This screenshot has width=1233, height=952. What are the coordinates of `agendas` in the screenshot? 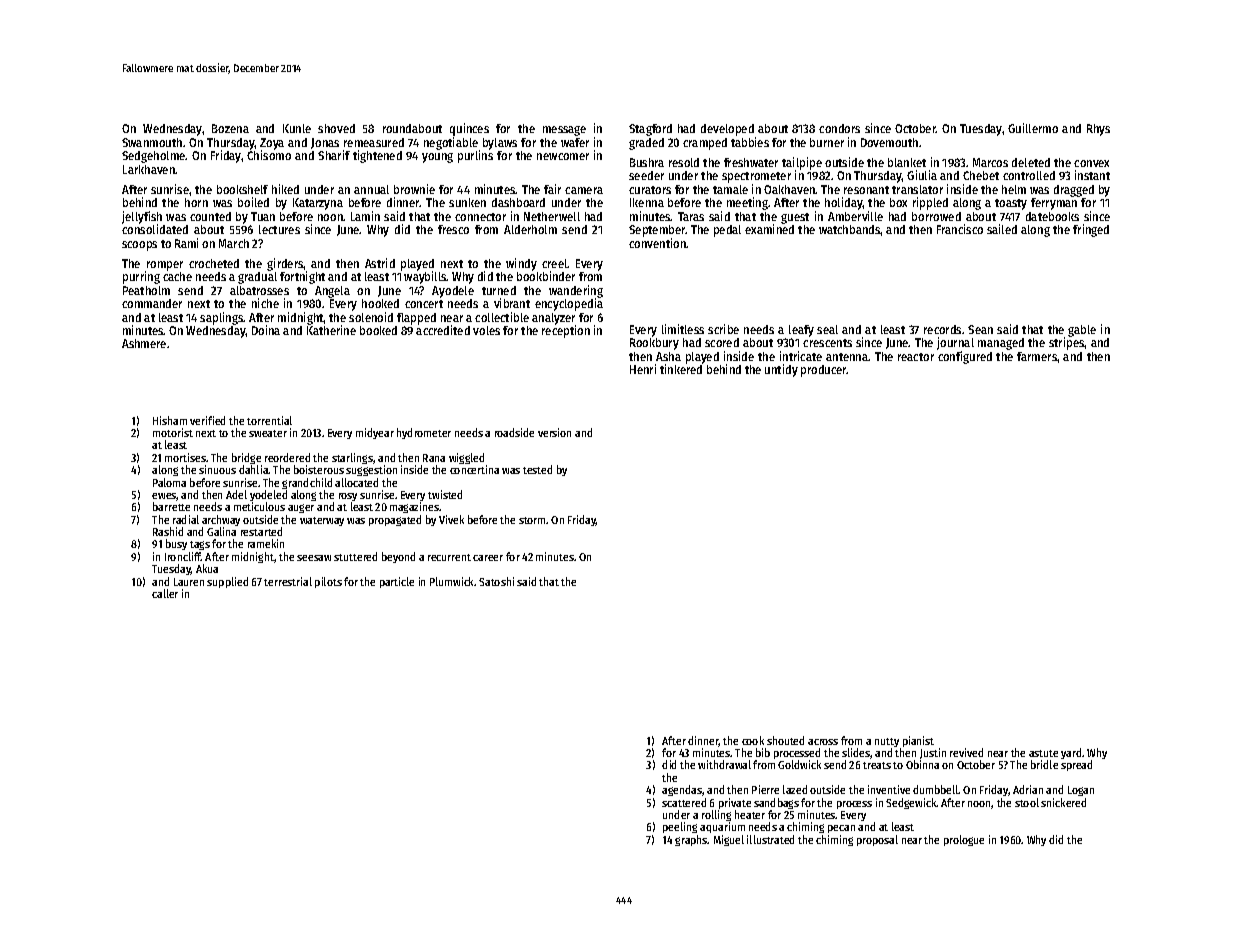 It's located at (682, 790).
